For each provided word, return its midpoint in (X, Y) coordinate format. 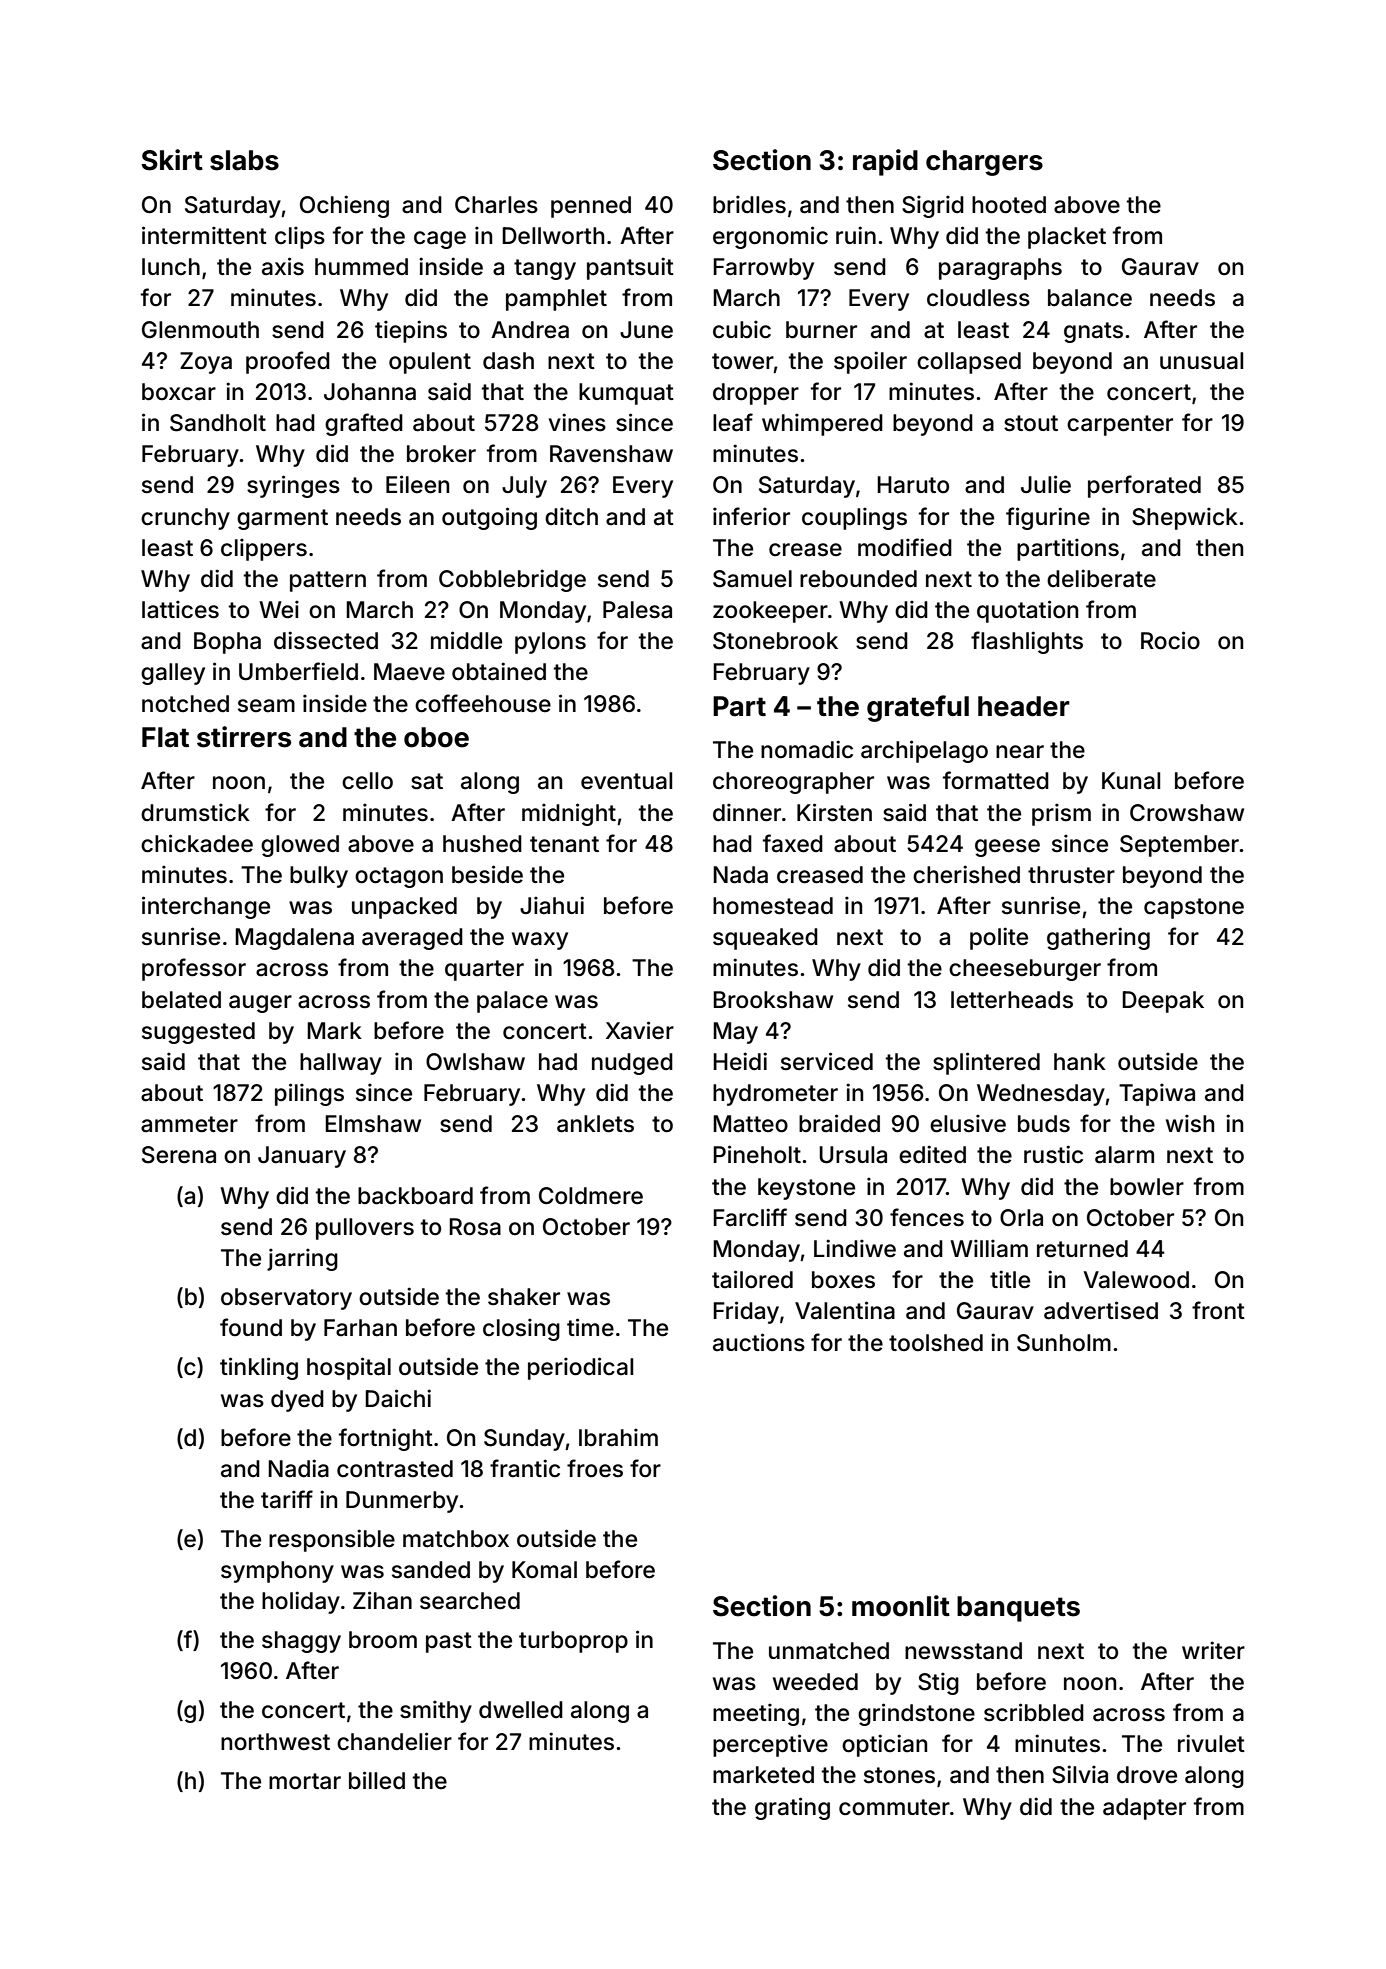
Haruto (913, 485)
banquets (1018, 1609)
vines (577, 422)
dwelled (521, 1710)
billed (377, 1780)
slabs (244, 160)
